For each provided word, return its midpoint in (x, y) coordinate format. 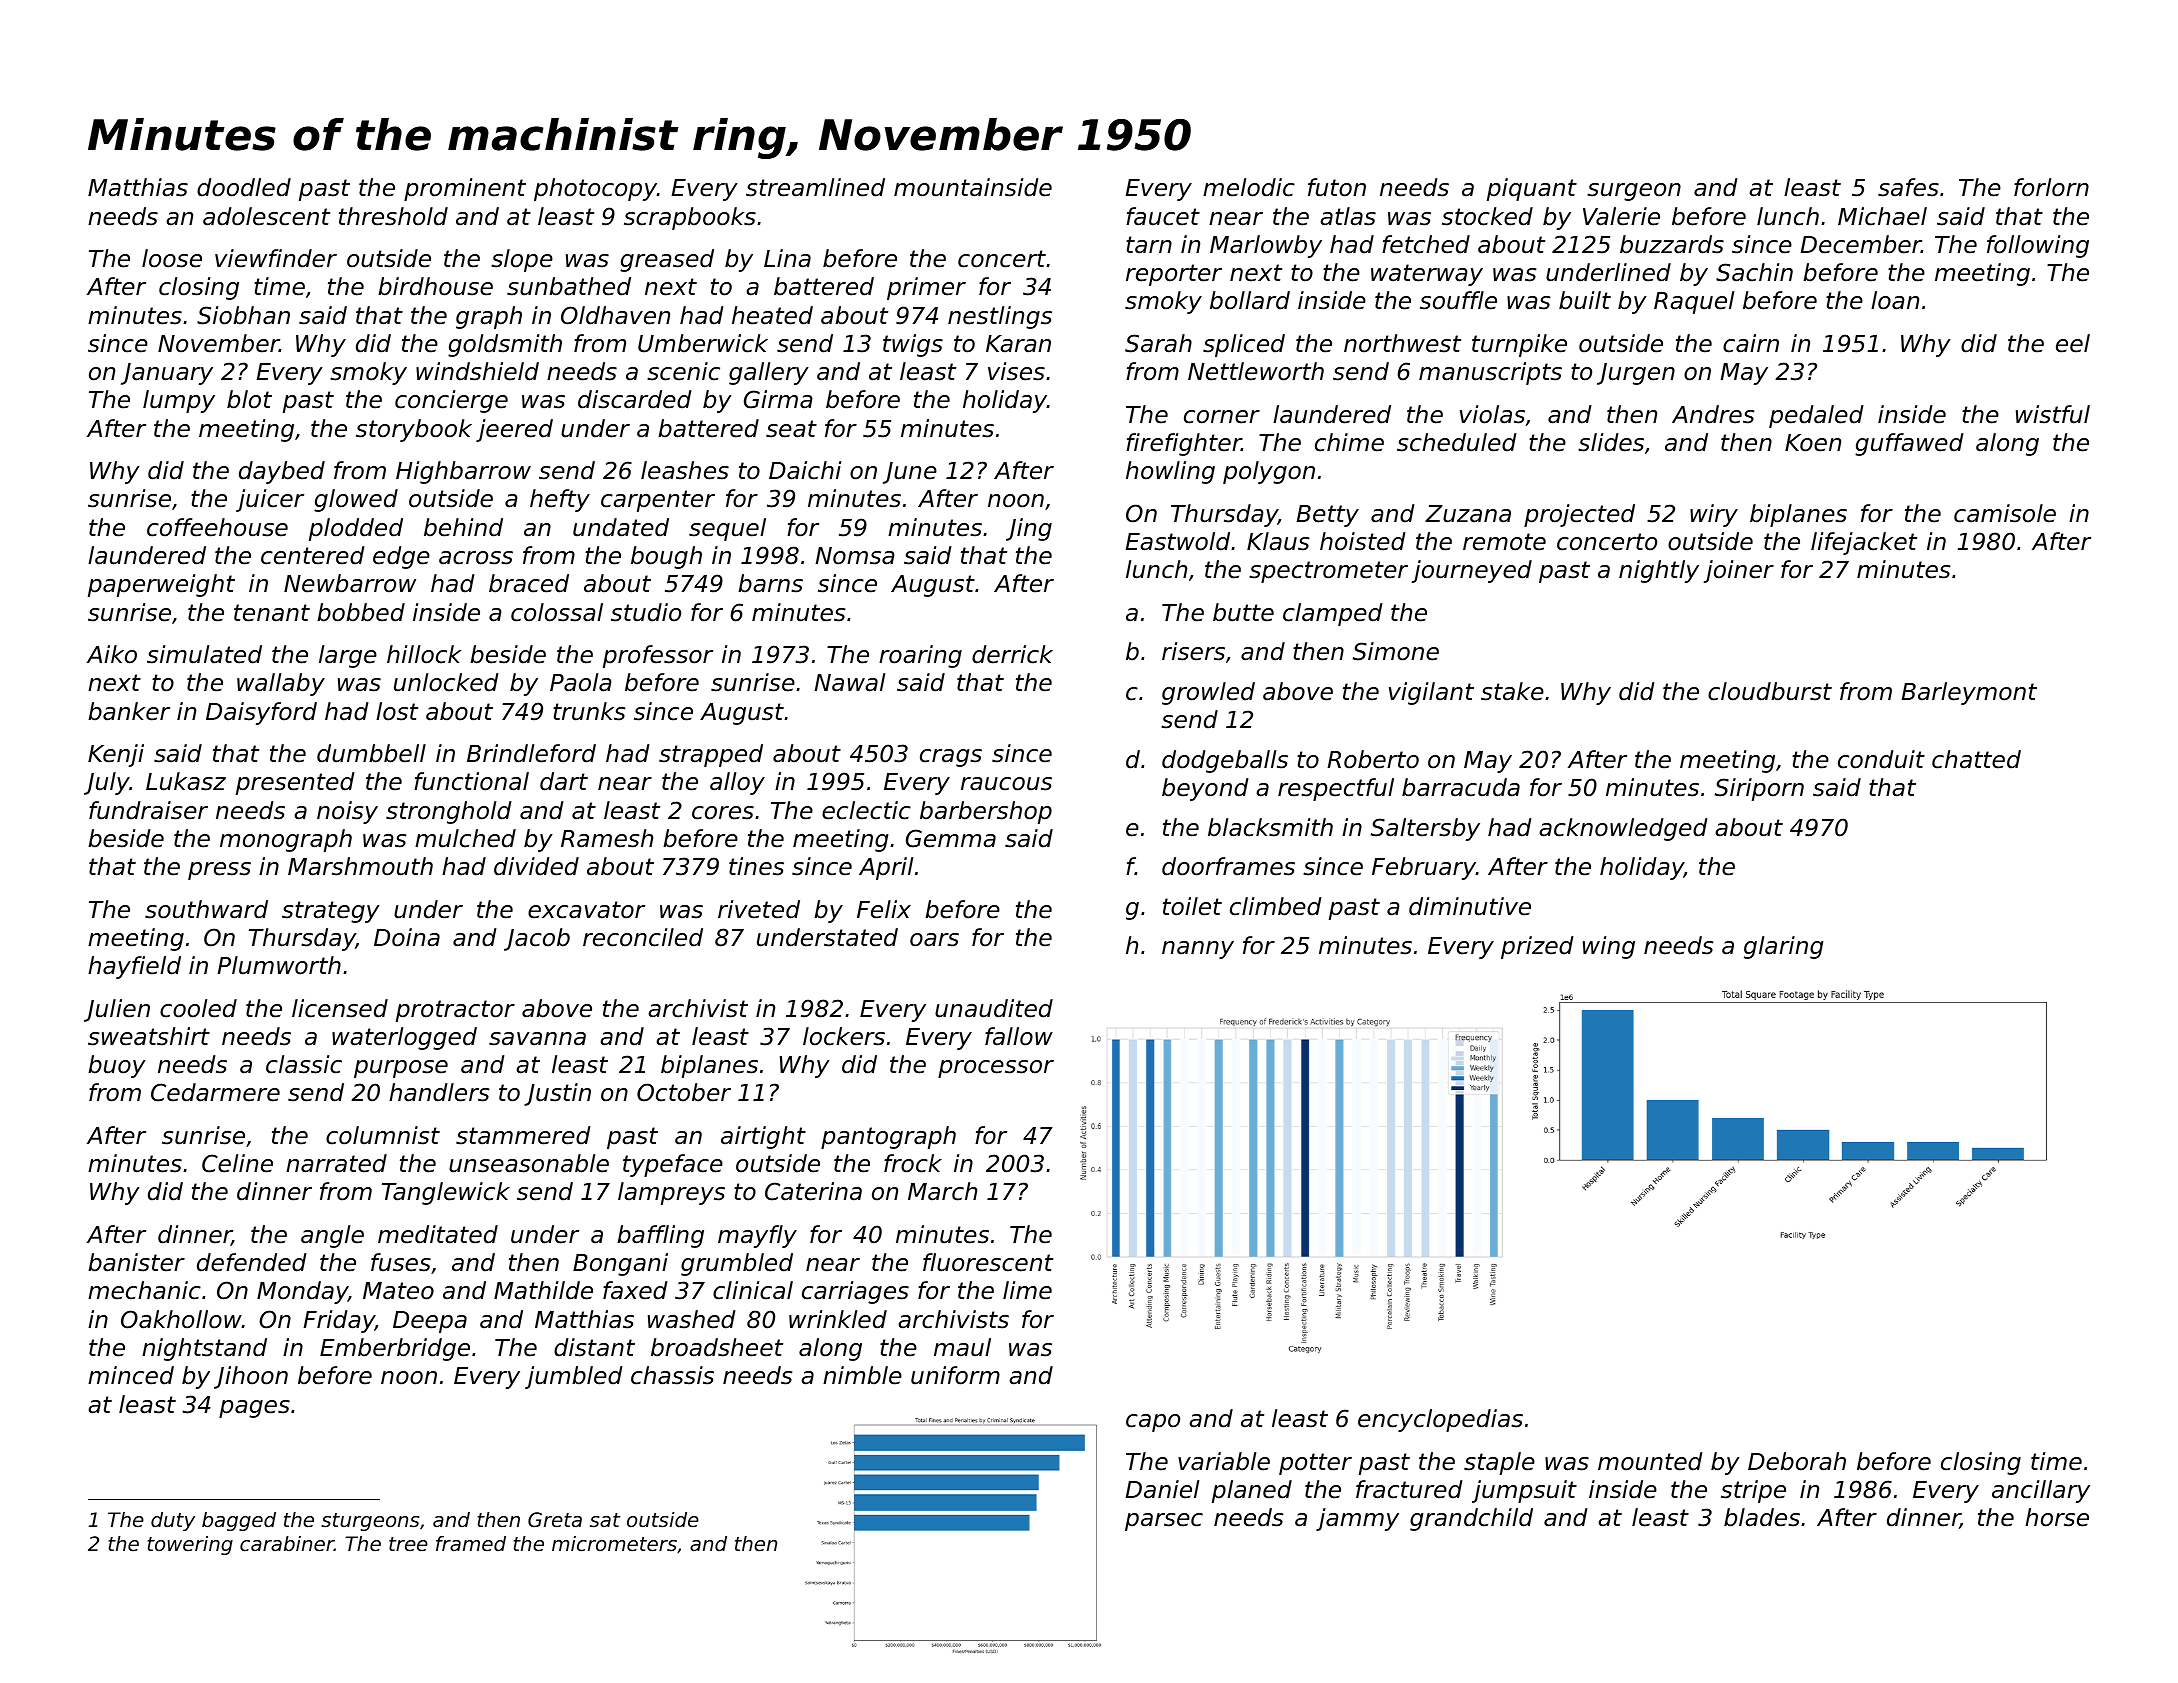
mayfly (757, 1236)
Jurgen (1636, 374)
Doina (407, 937)
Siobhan (243, 315)
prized (1537, 947)
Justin (557, 1094)
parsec (1164, 1522)
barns (770, 583)
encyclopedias (1440, 1420)
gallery (769, 373)
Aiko (112, 654)
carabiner (287, 1544)
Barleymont (1969, 693)
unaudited (994, 1008)
